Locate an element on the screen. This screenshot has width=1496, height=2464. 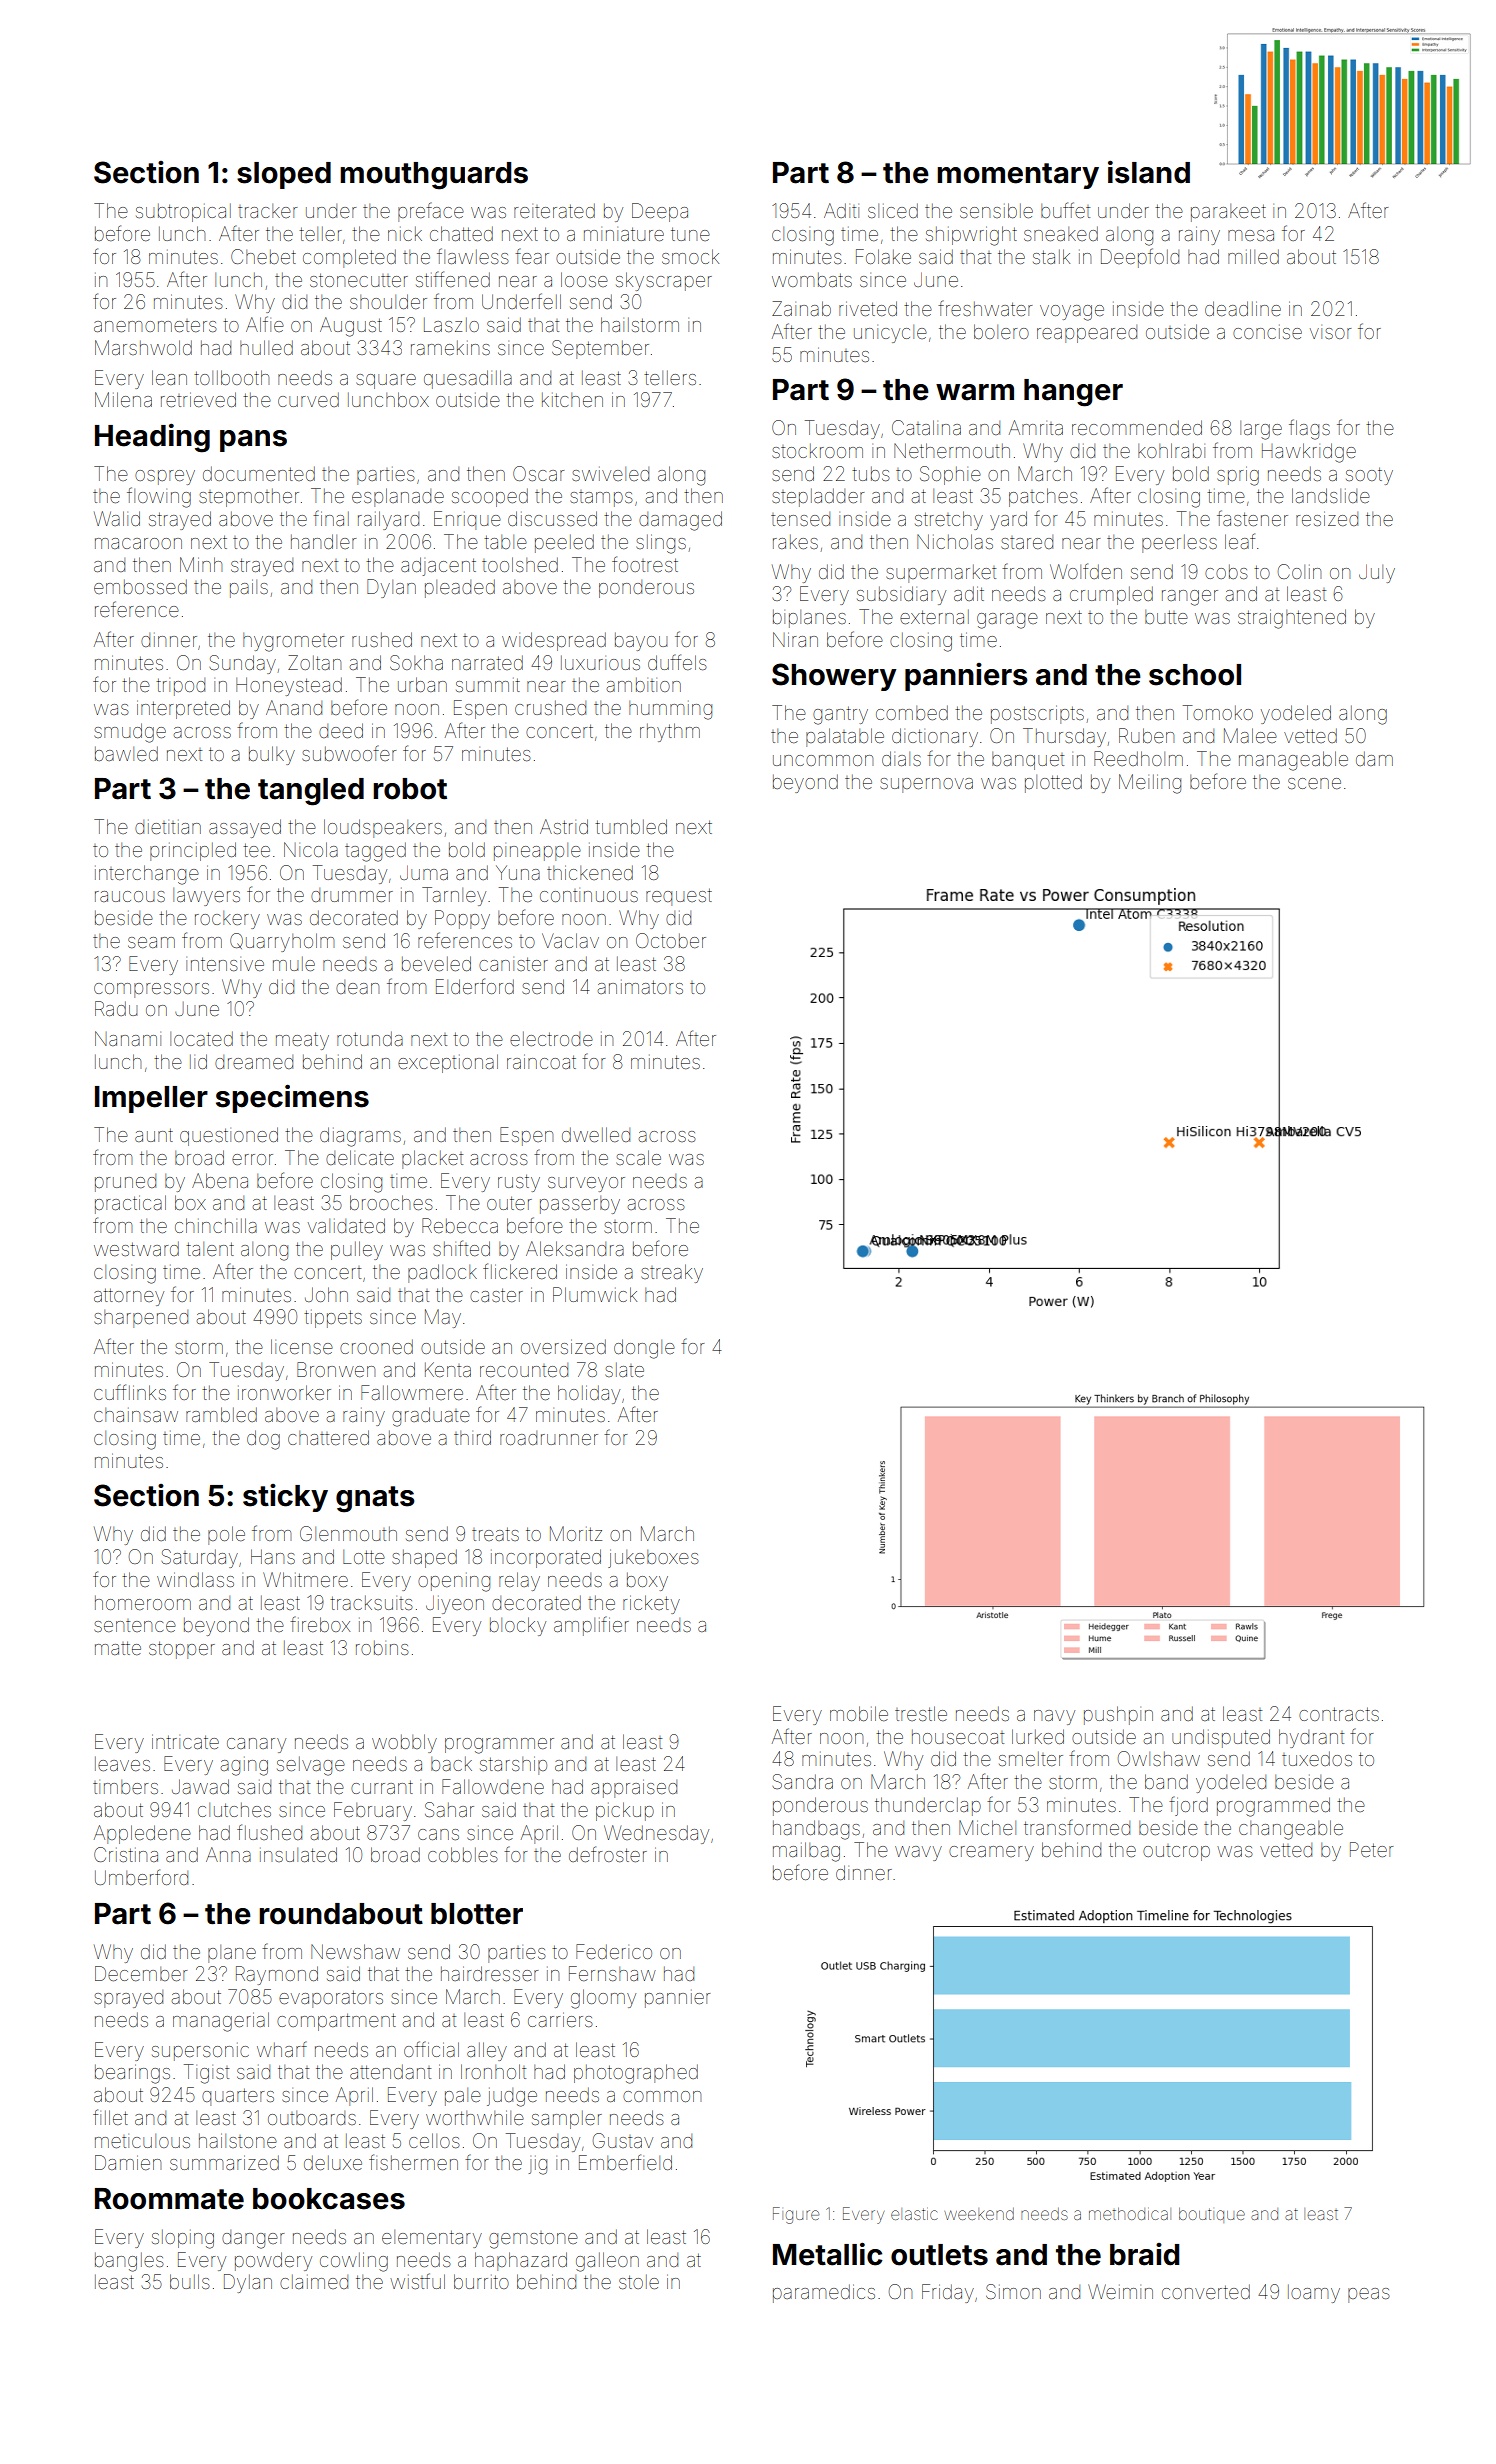
wavy is located at coordinates (918, 1853).
